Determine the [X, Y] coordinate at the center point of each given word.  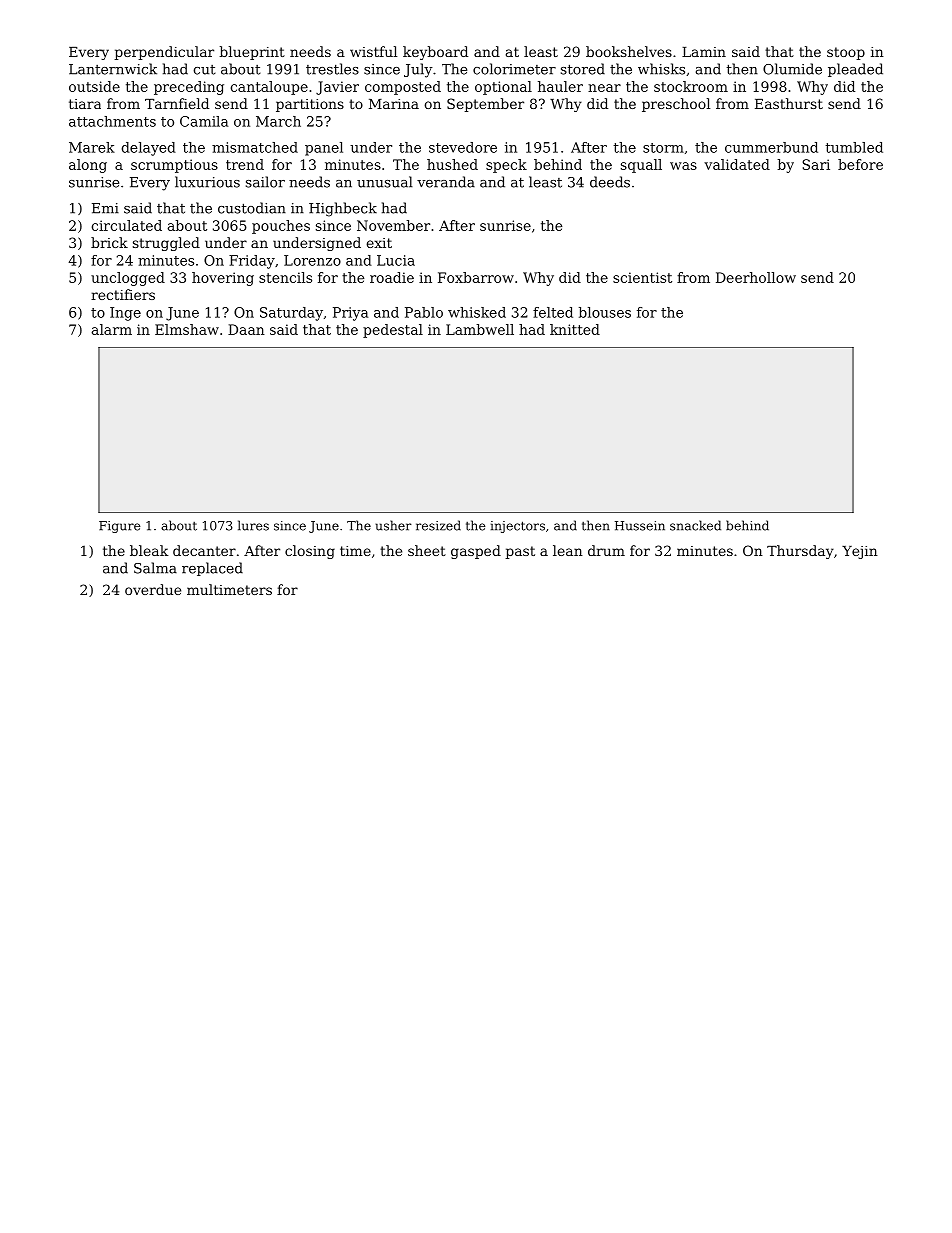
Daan [246, 329]
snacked [695, 525]
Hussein [640, 526]
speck [506, 166]
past [520, 552]
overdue [153, 589]
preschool [676, 105]
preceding [189, 88]
